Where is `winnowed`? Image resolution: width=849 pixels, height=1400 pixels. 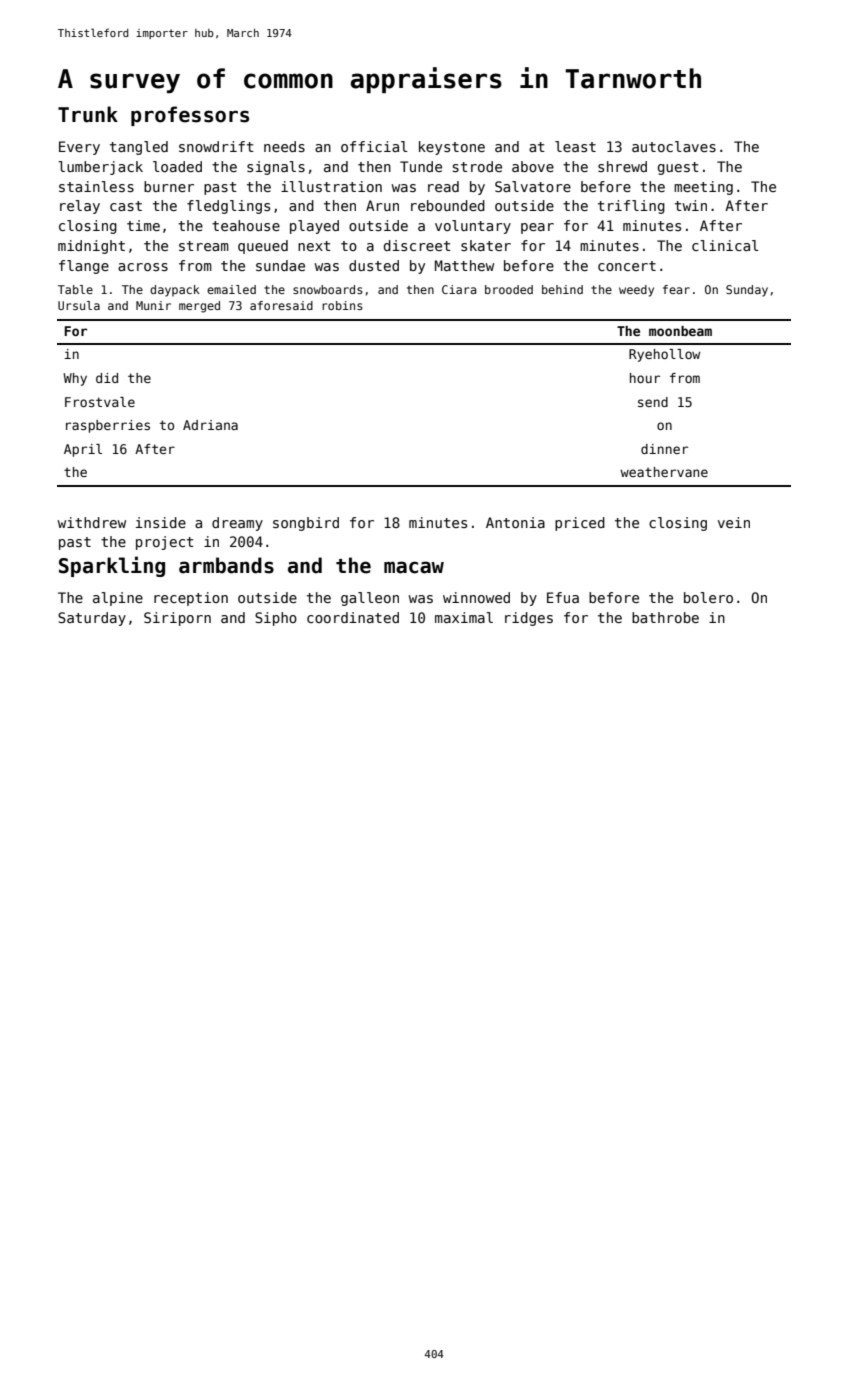
winnowed is located at coordinates (476, 597).
